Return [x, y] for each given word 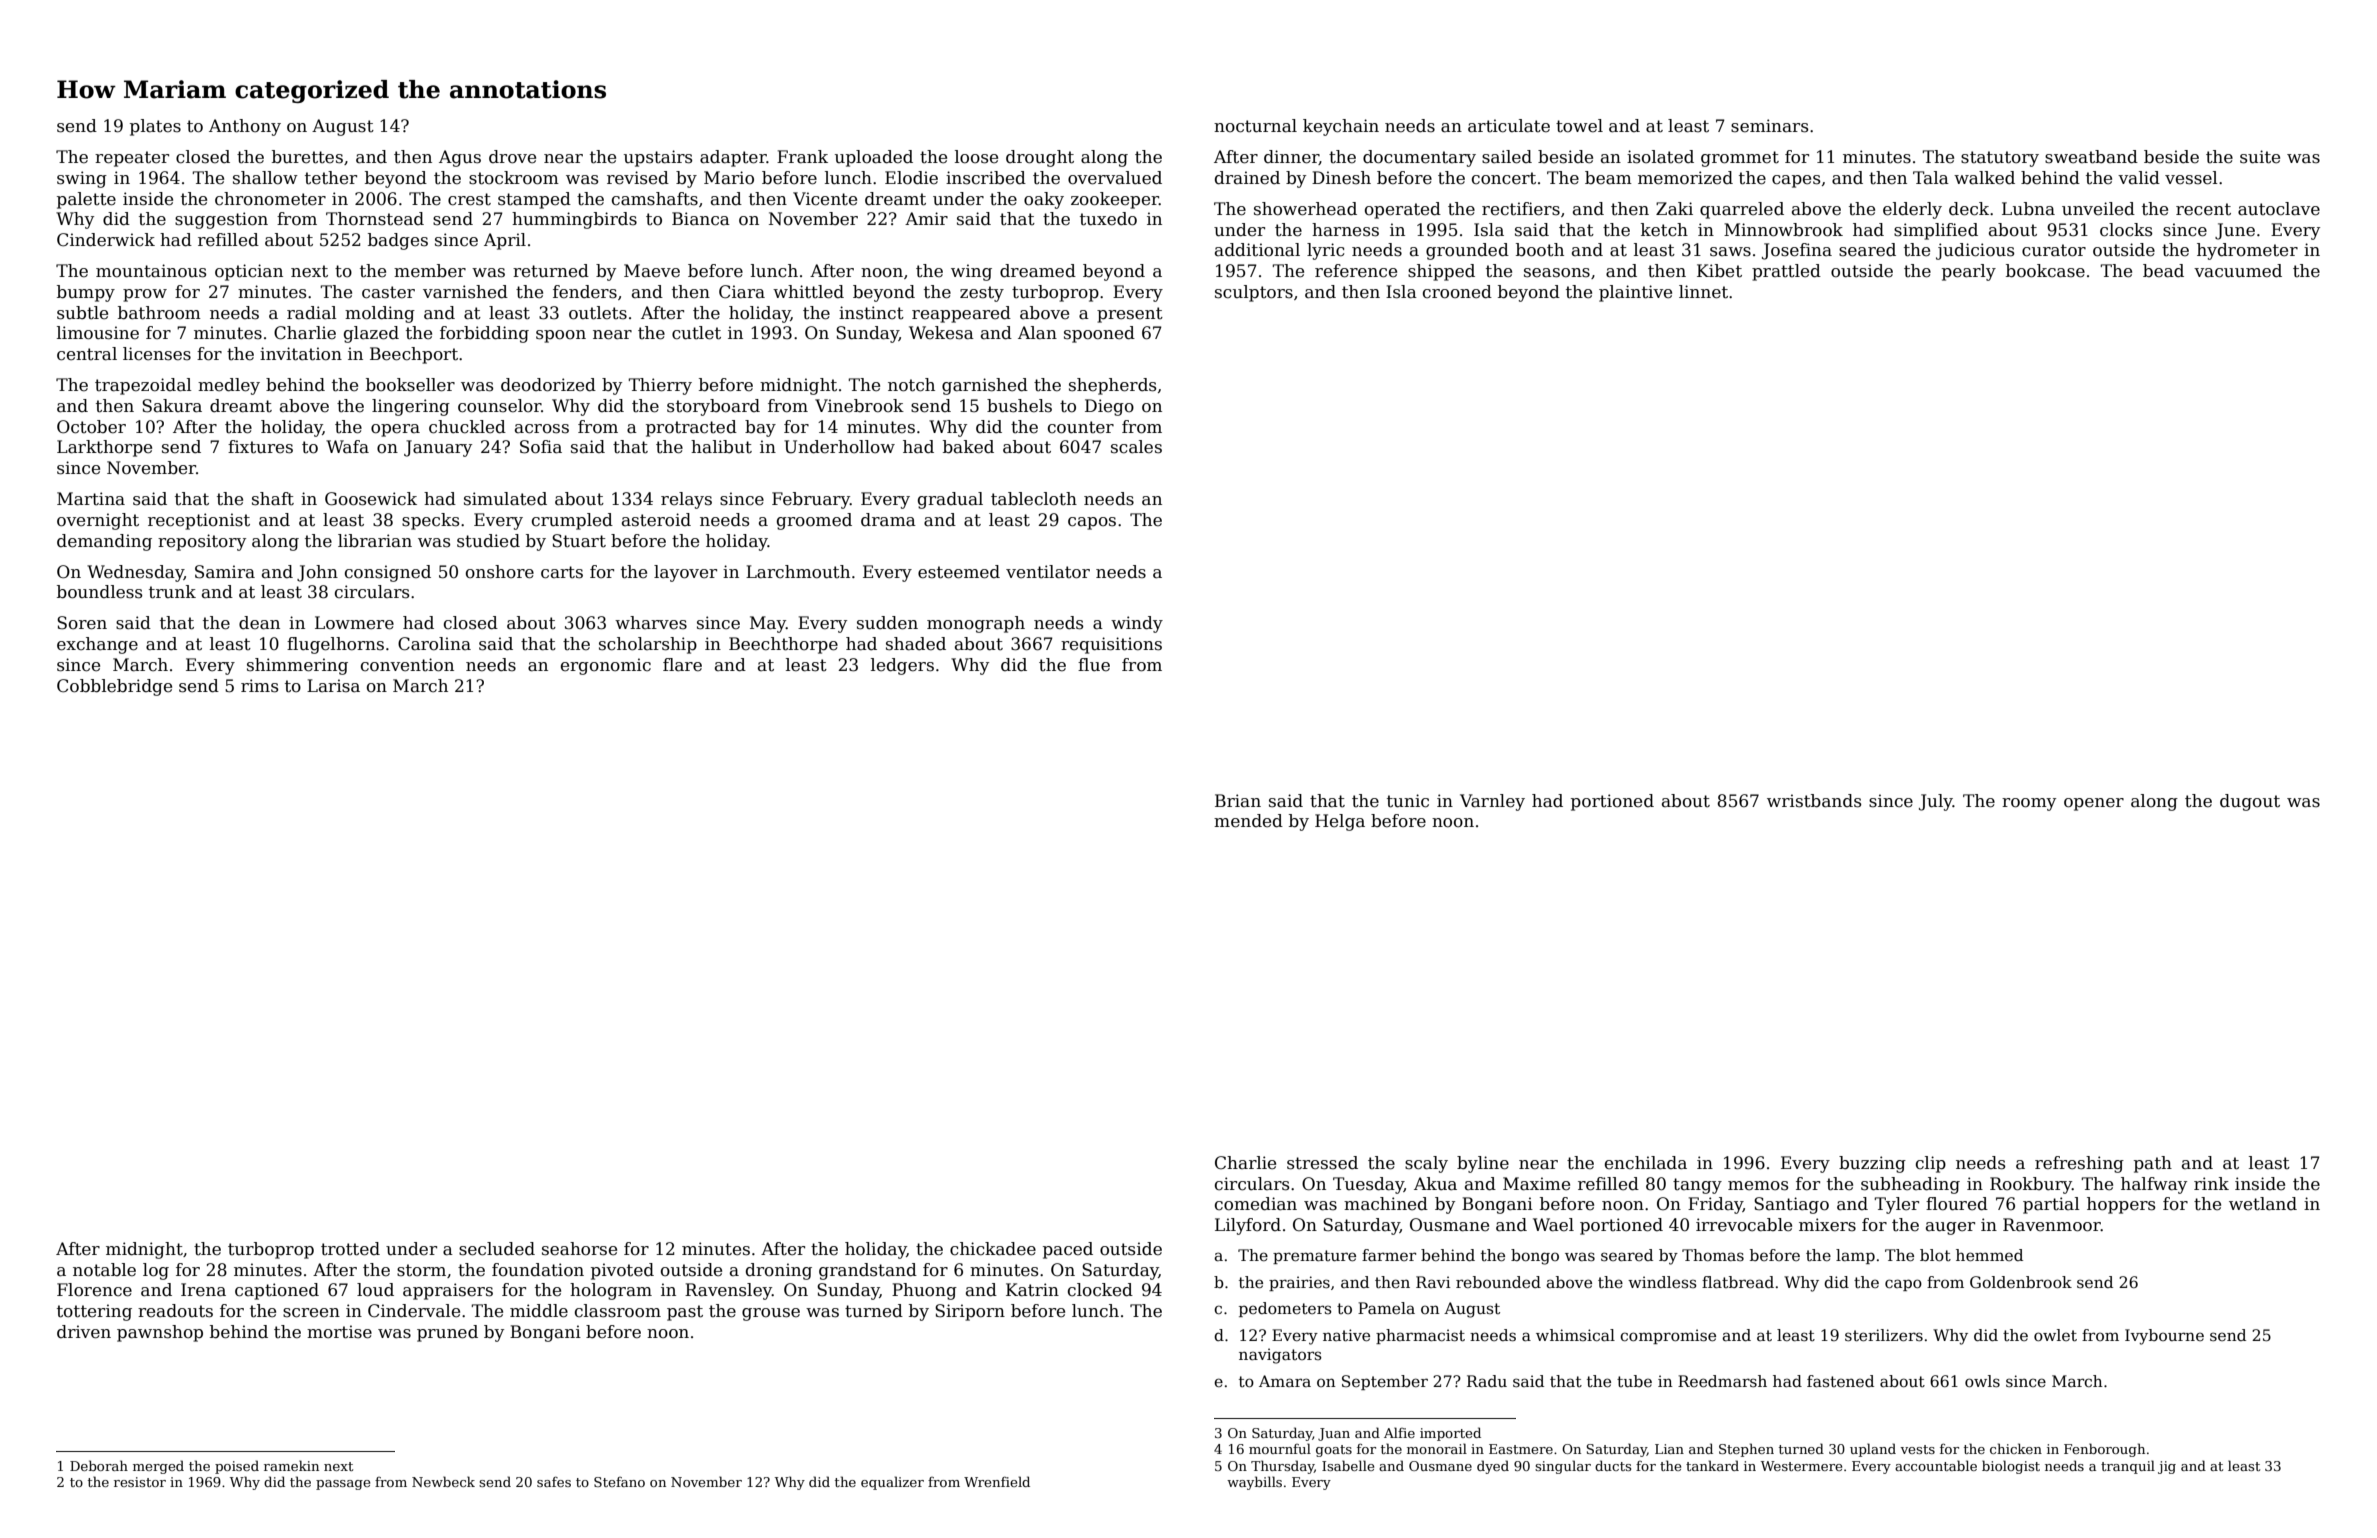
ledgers [902, 666]
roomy [2029, 804]
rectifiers [1521, 209]
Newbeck [443, 1481]
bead [2163, 271]
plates [155, 127]
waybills [1254, 1483]
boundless [99, 592]
